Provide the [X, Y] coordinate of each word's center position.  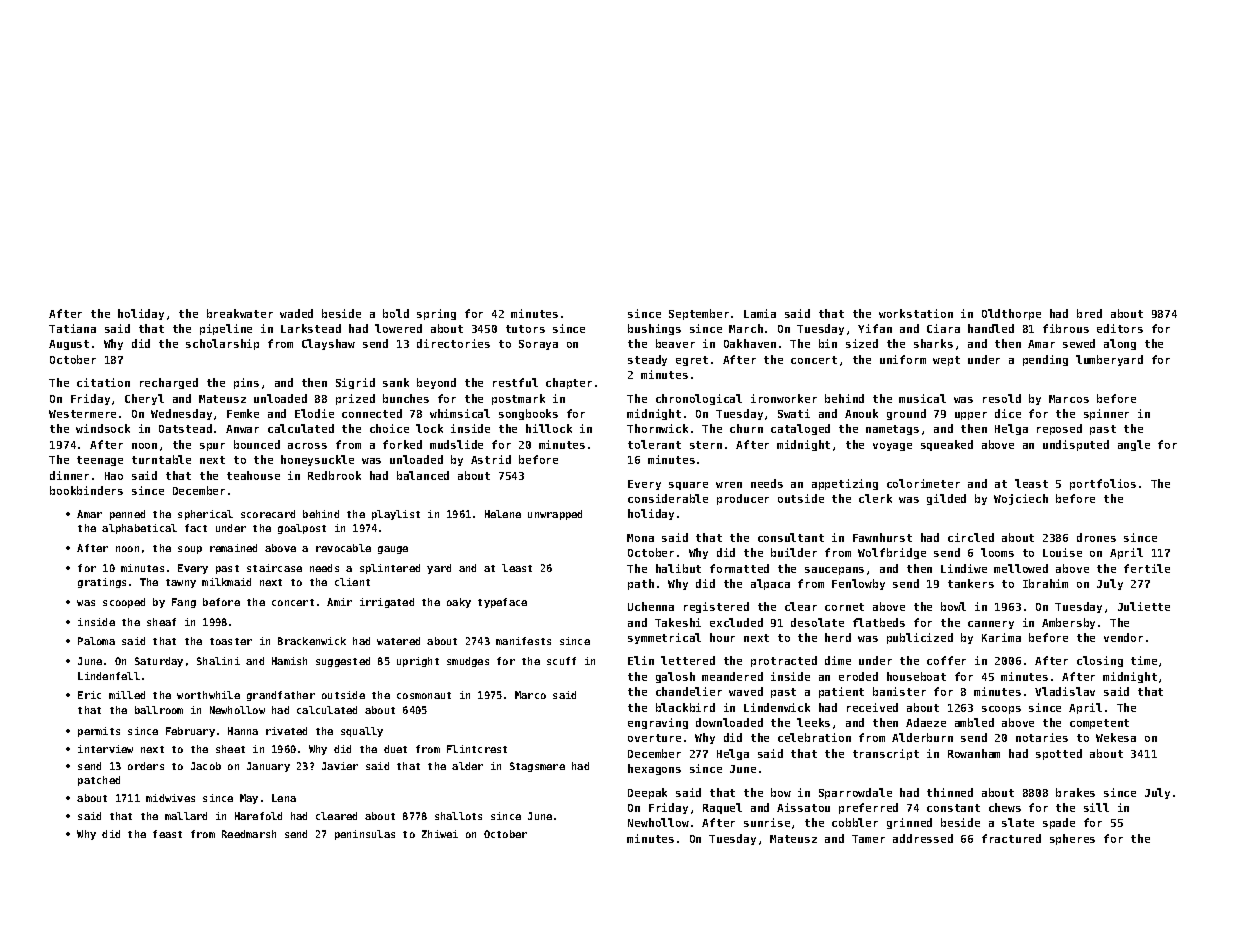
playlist [396, 515]
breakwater [240, 313]
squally [362, 732]
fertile [1147, 568]
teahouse [253, 475]
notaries [1042, 737]
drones [1096, 537]
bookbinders [86, 490]
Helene [503, 514]
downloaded [729, 722]
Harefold [258, 816]
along [1120, 344]
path [641, 584]
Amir [339, 602]
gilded [946, 499]
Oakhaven [750, 343]
